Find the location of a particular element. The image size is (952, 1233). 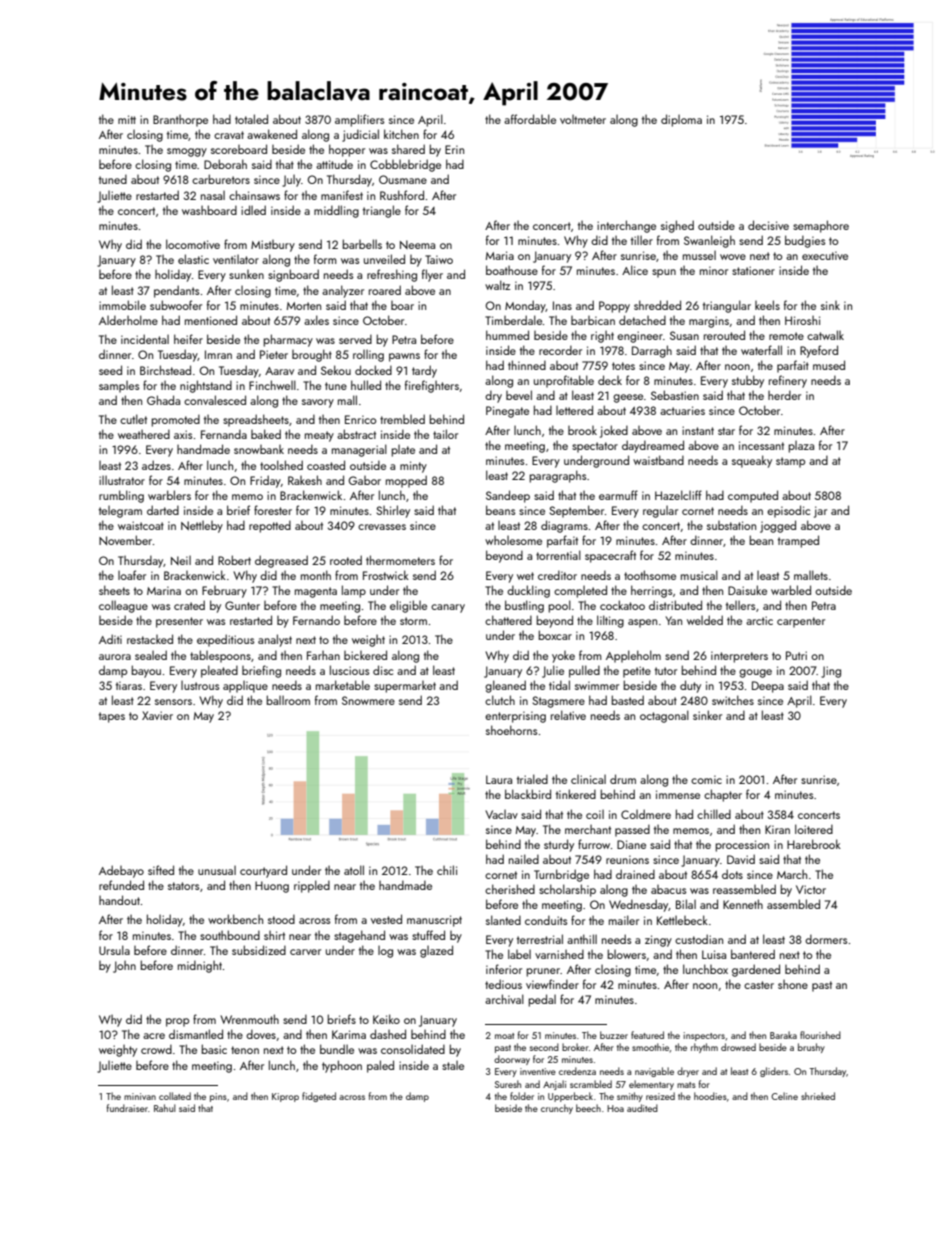

attitude is located at coordinates (334, 164).
